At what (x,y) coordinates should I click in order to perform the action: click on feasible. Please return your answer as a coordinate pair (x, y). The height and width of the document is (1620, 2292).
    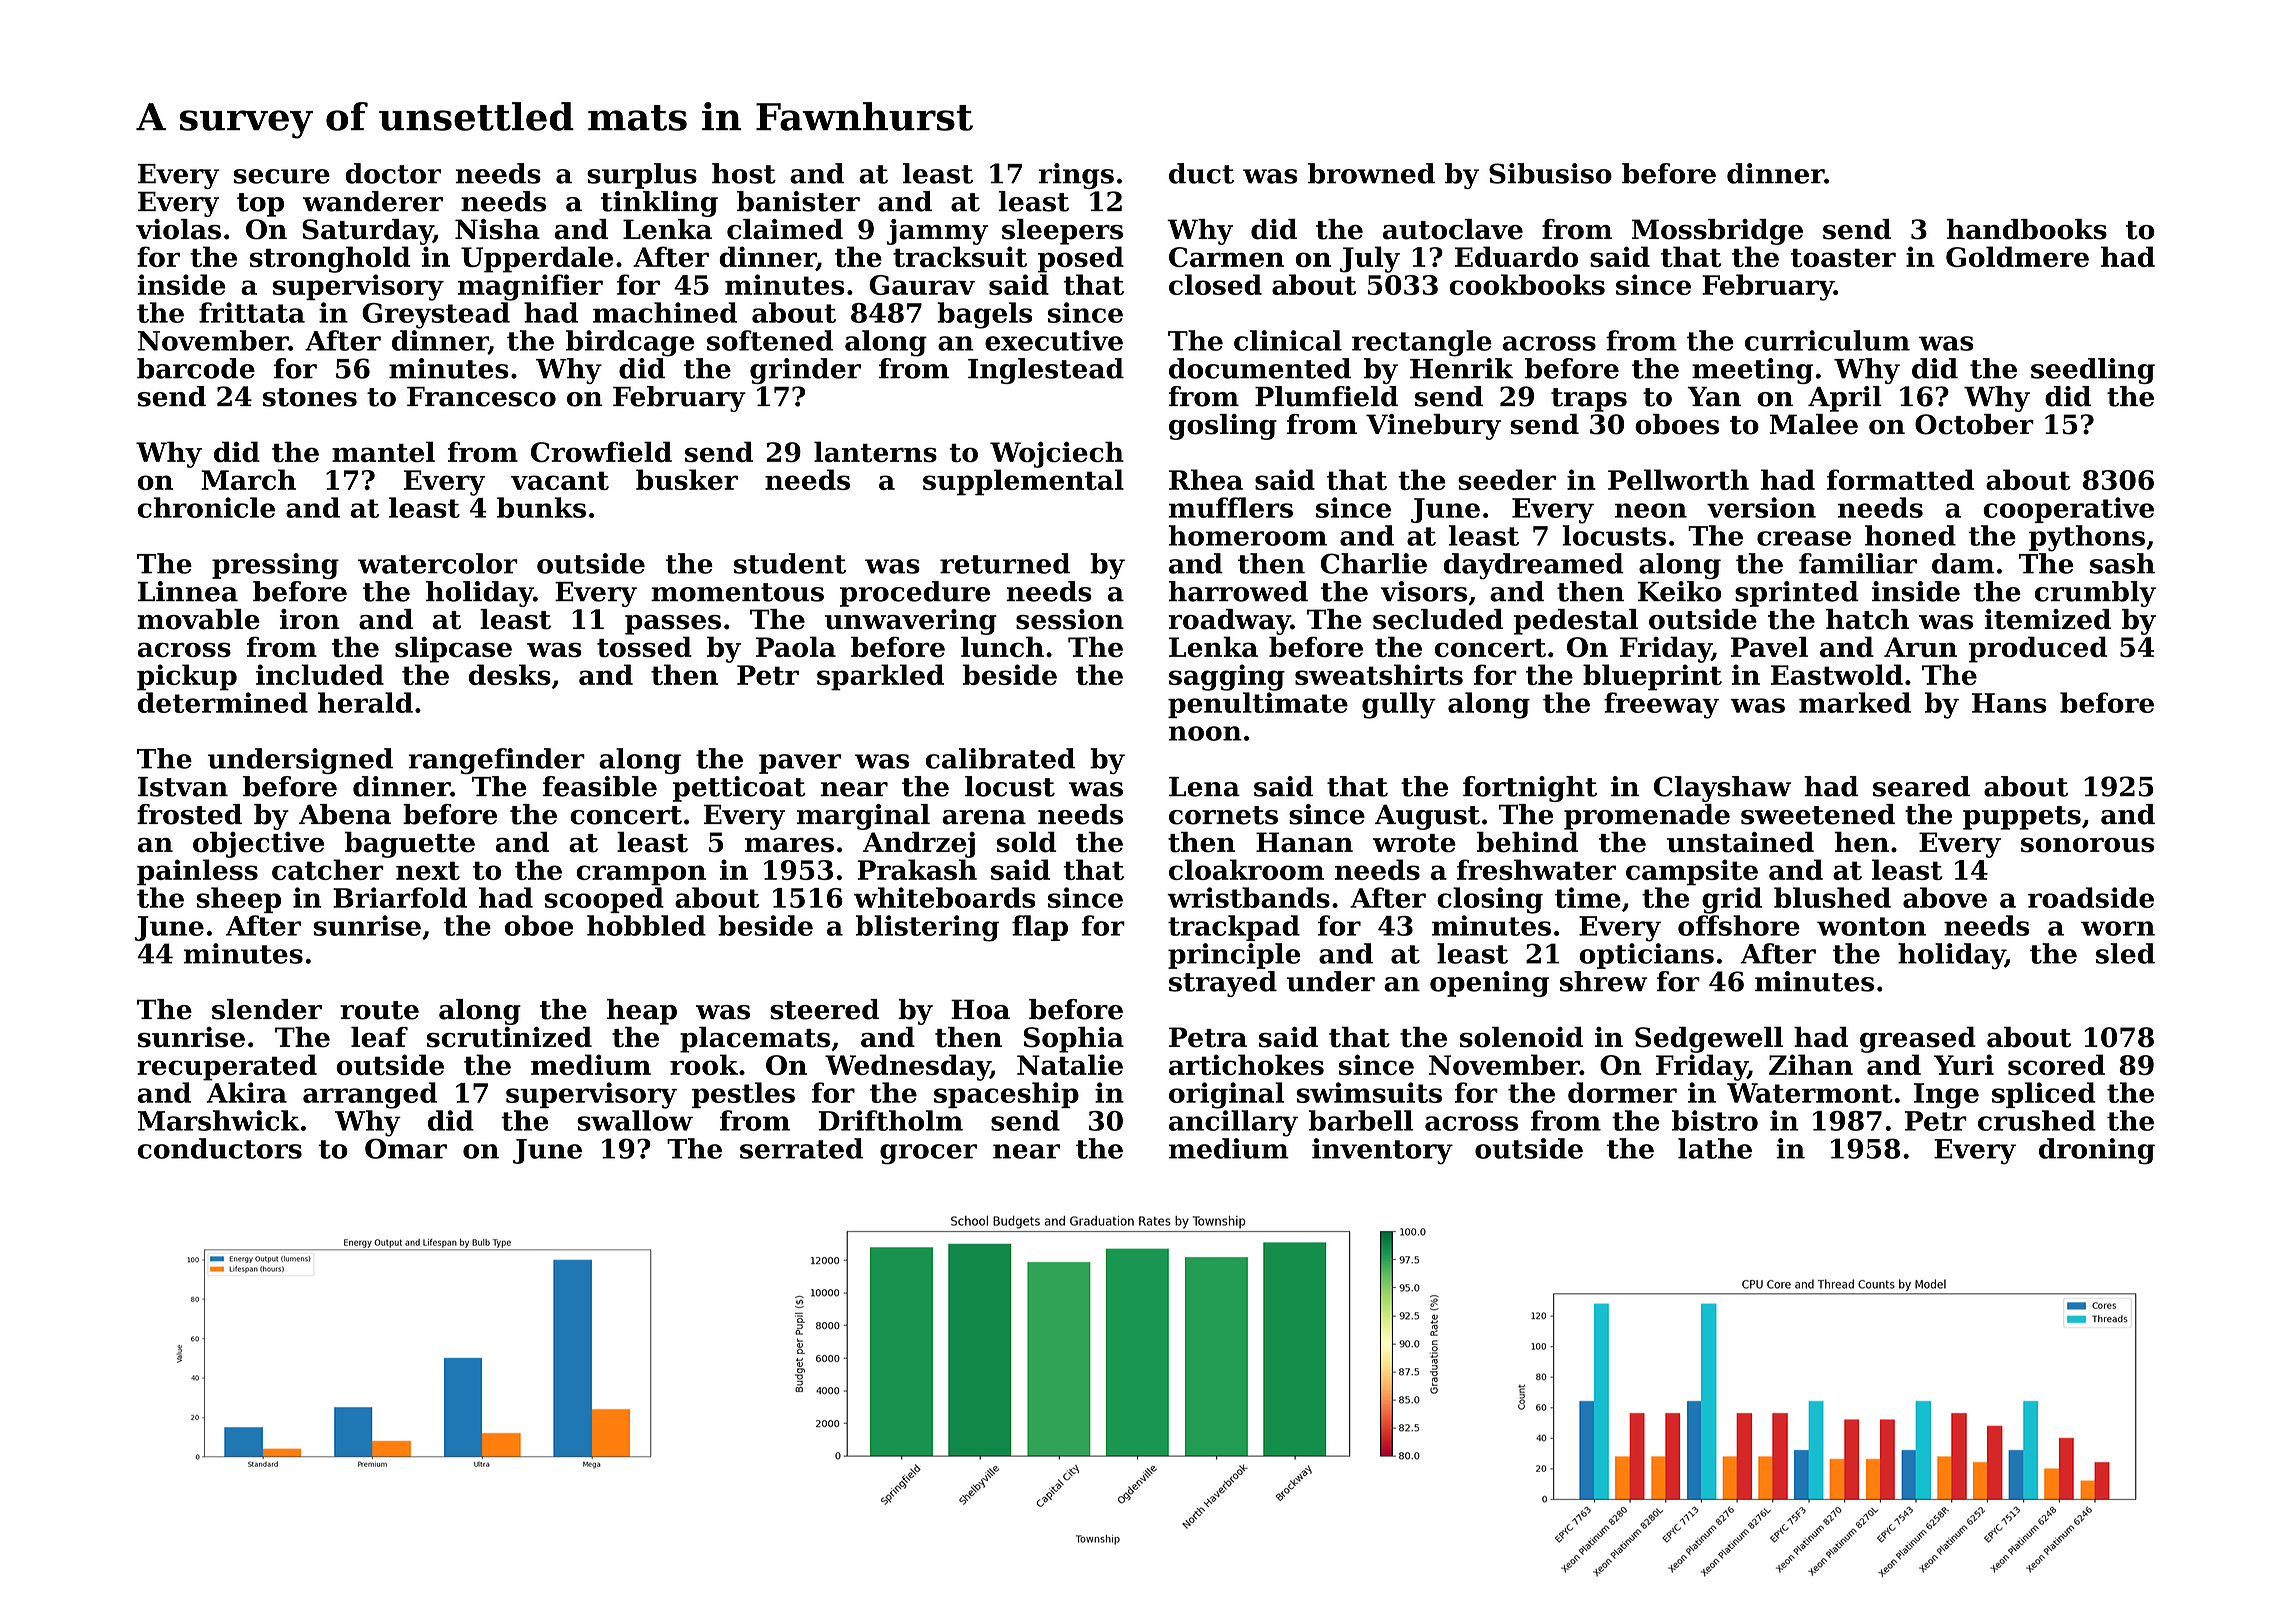
    Looking at the image, I should click on (599, 786).
